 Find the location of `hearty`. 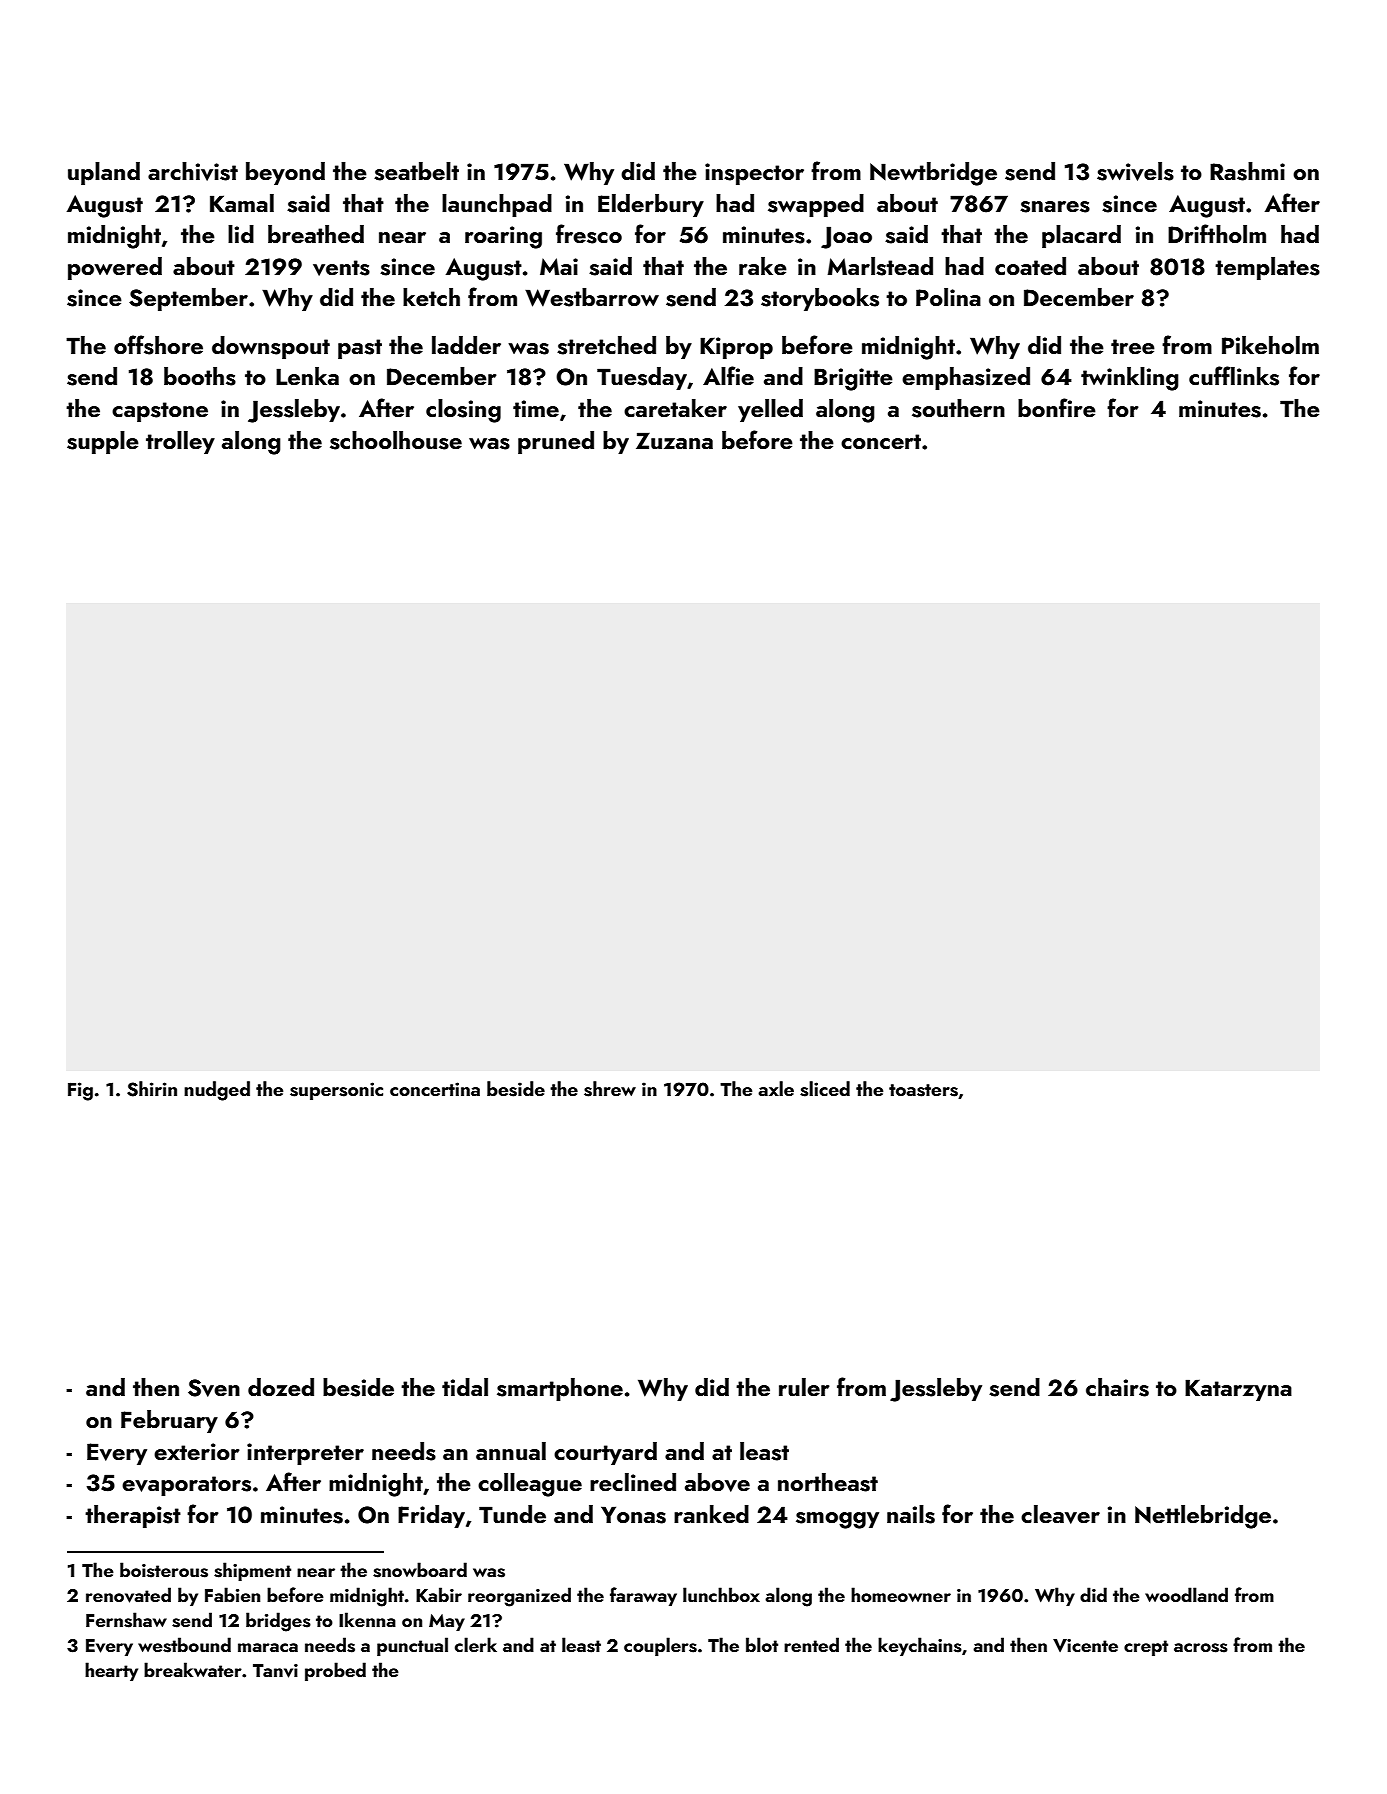

hearty is located at coordinates (111, 1671).
